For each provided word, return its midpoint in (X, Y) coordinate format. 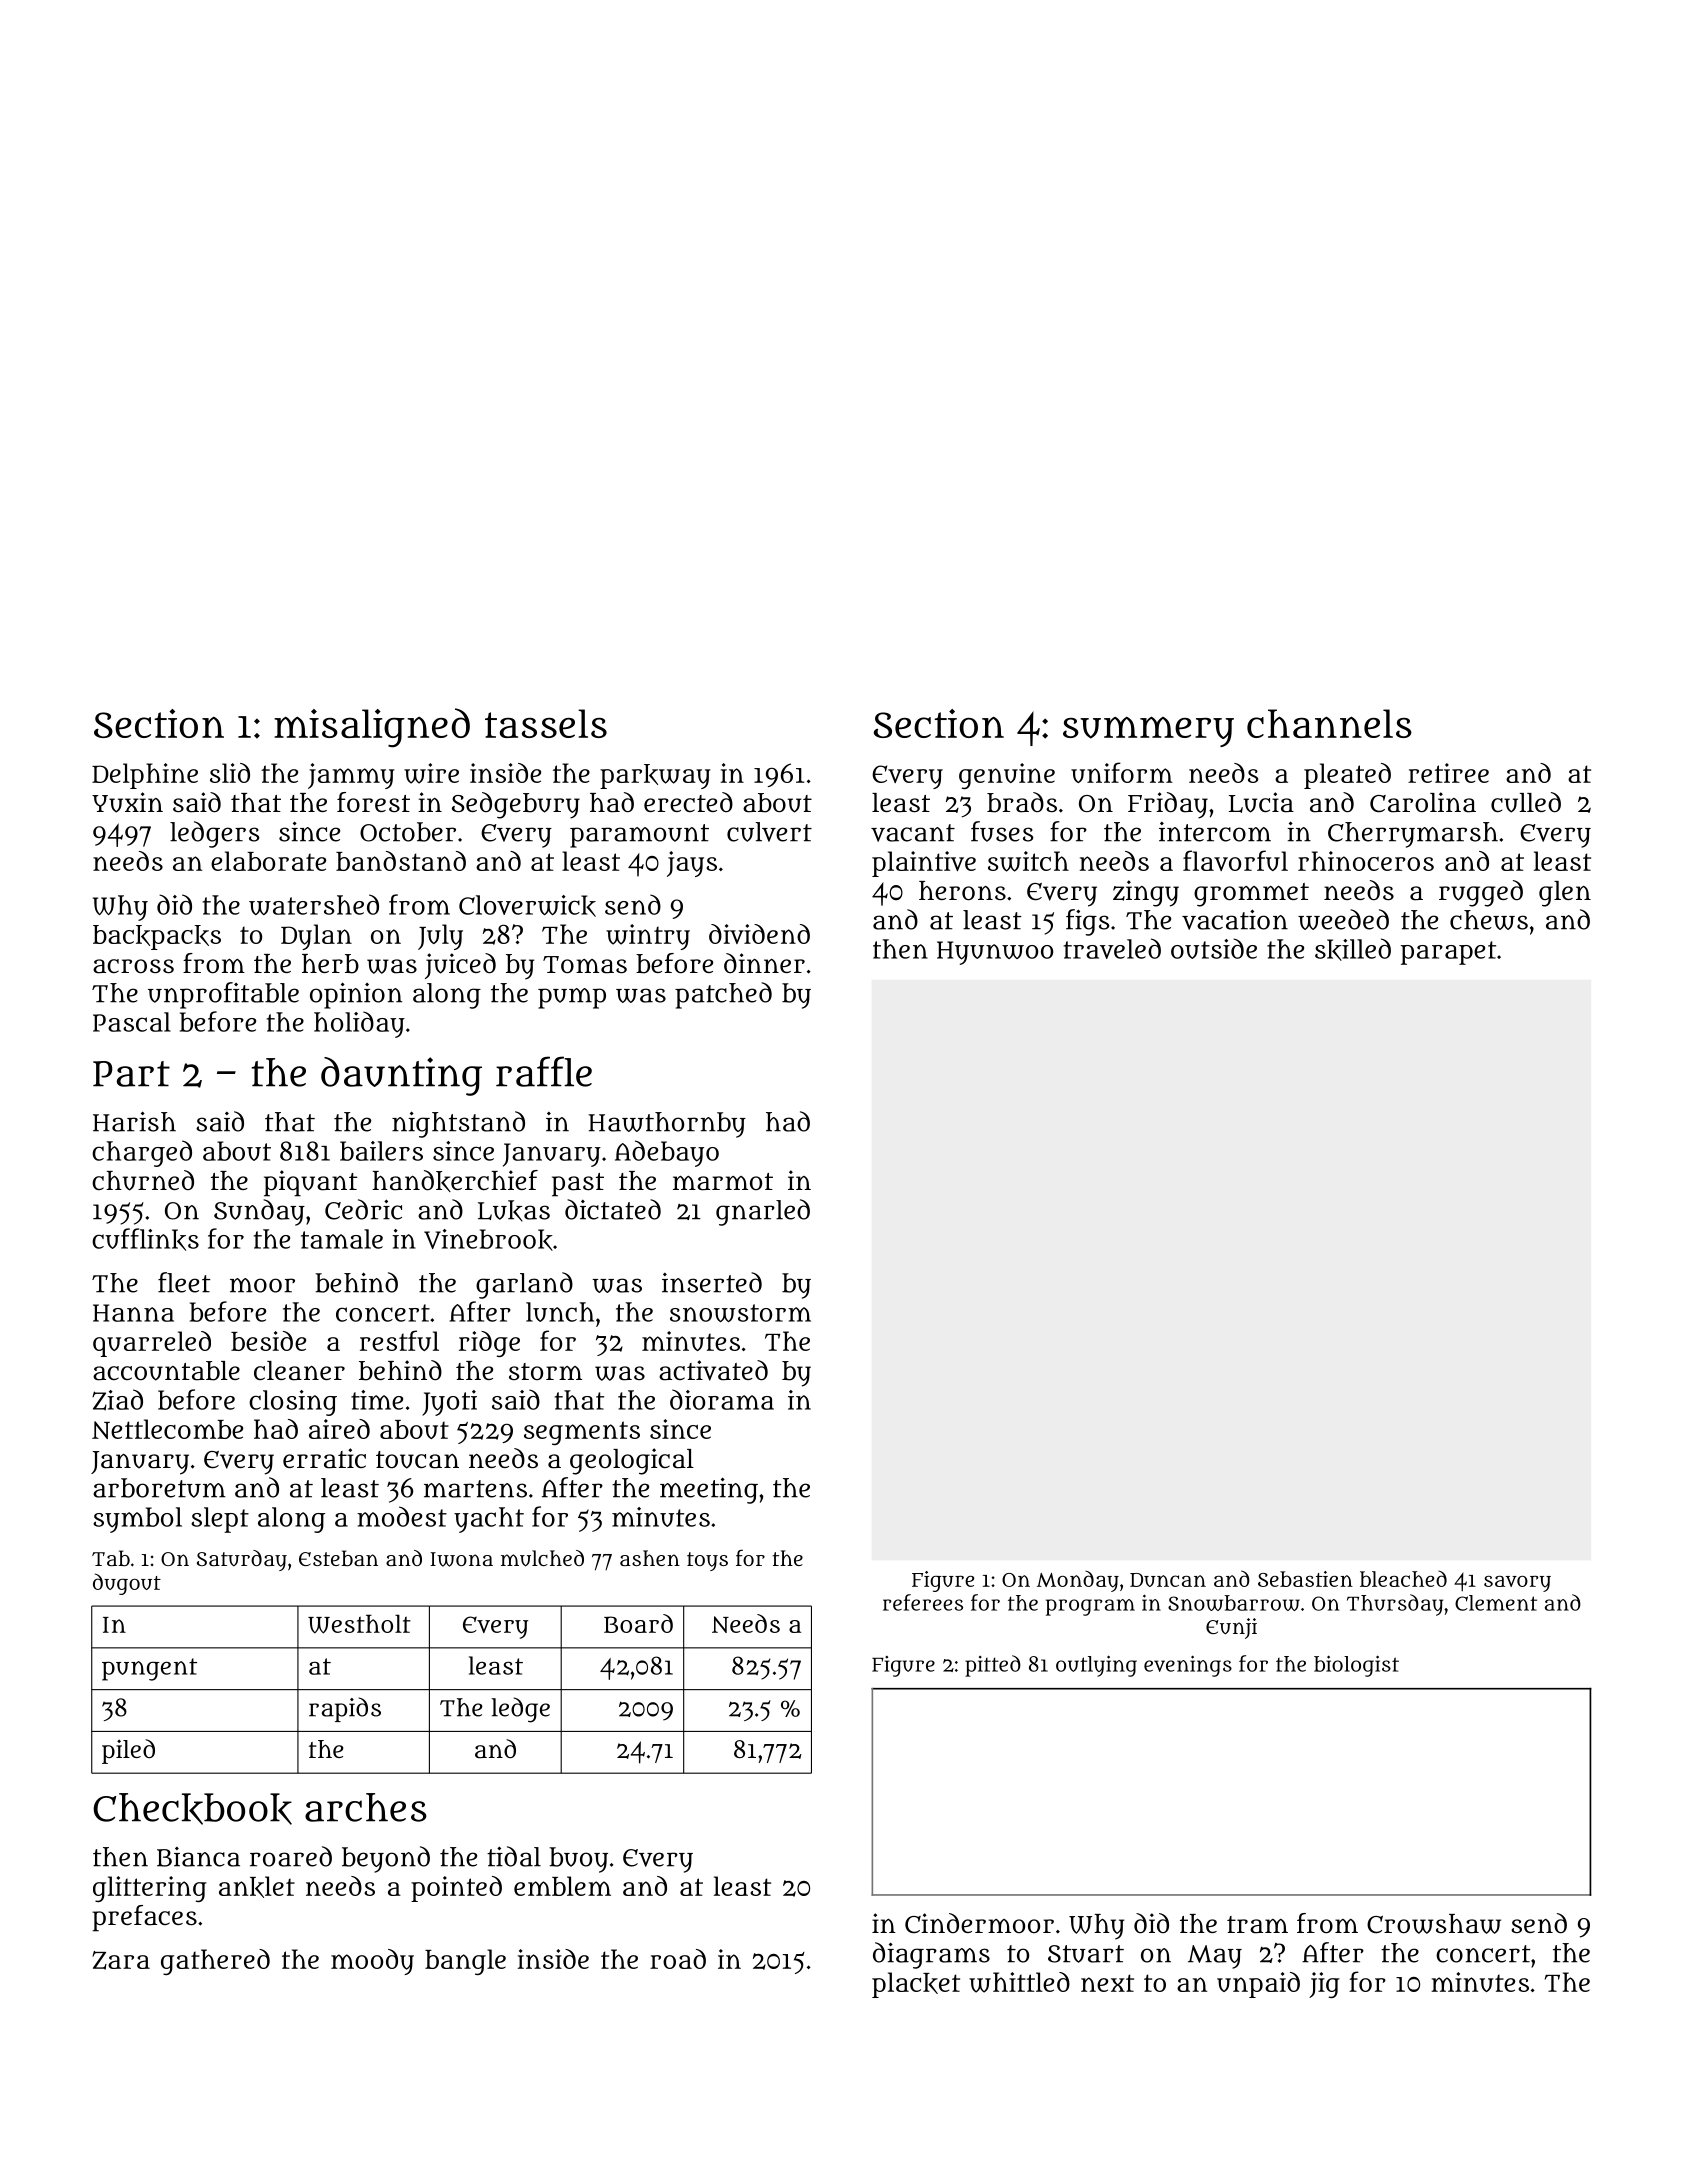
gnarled (763, 1212)
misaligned (372, 728)
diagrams (931, 1955)
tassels (546, 723)
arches (366, 1807)
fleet (184, 1282)
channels (1329, 723)
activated (713, 1370)
